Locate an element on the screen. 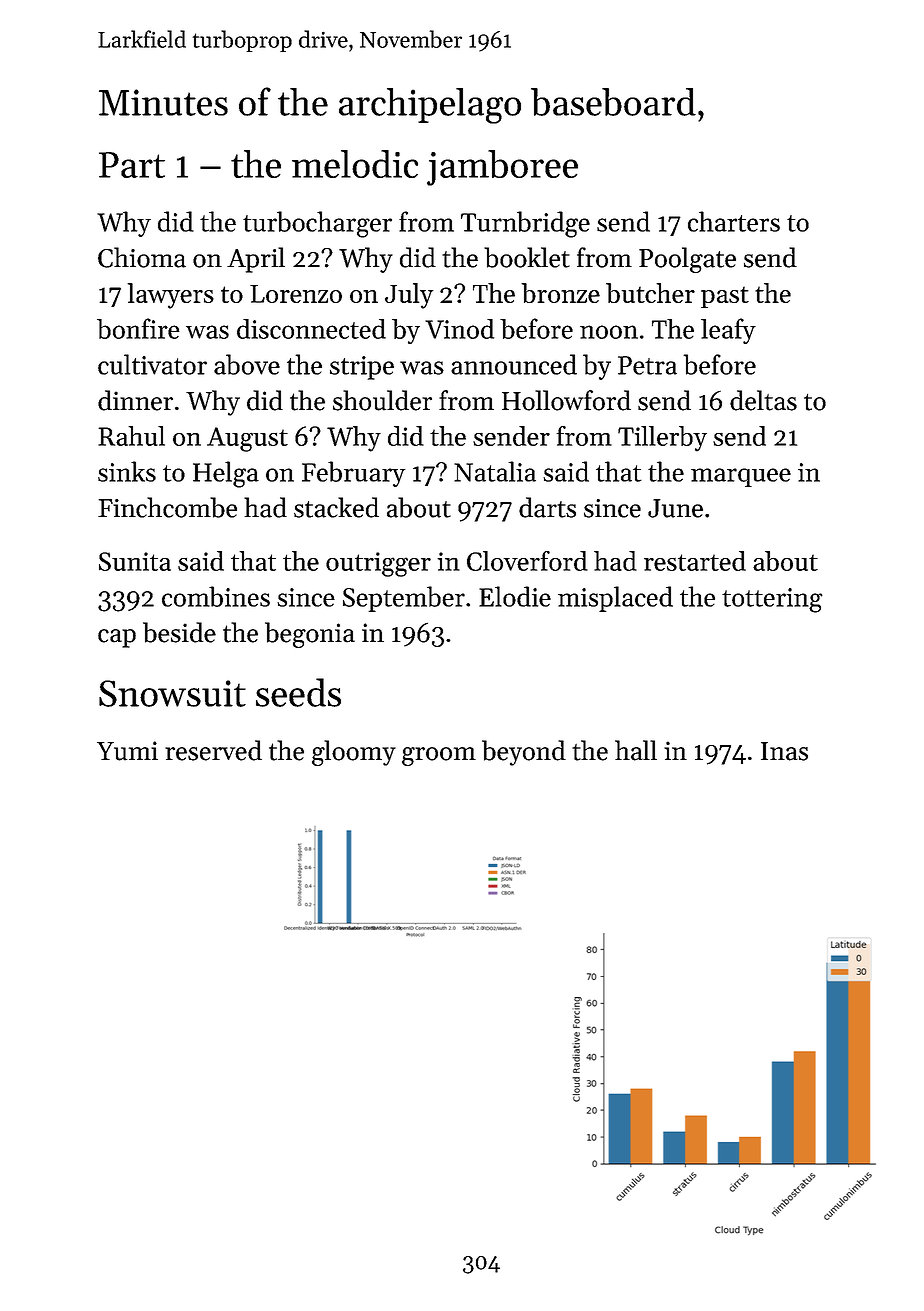 This screenshot has width=924, height=1311. melodic is located at coordinates (355, 164).
